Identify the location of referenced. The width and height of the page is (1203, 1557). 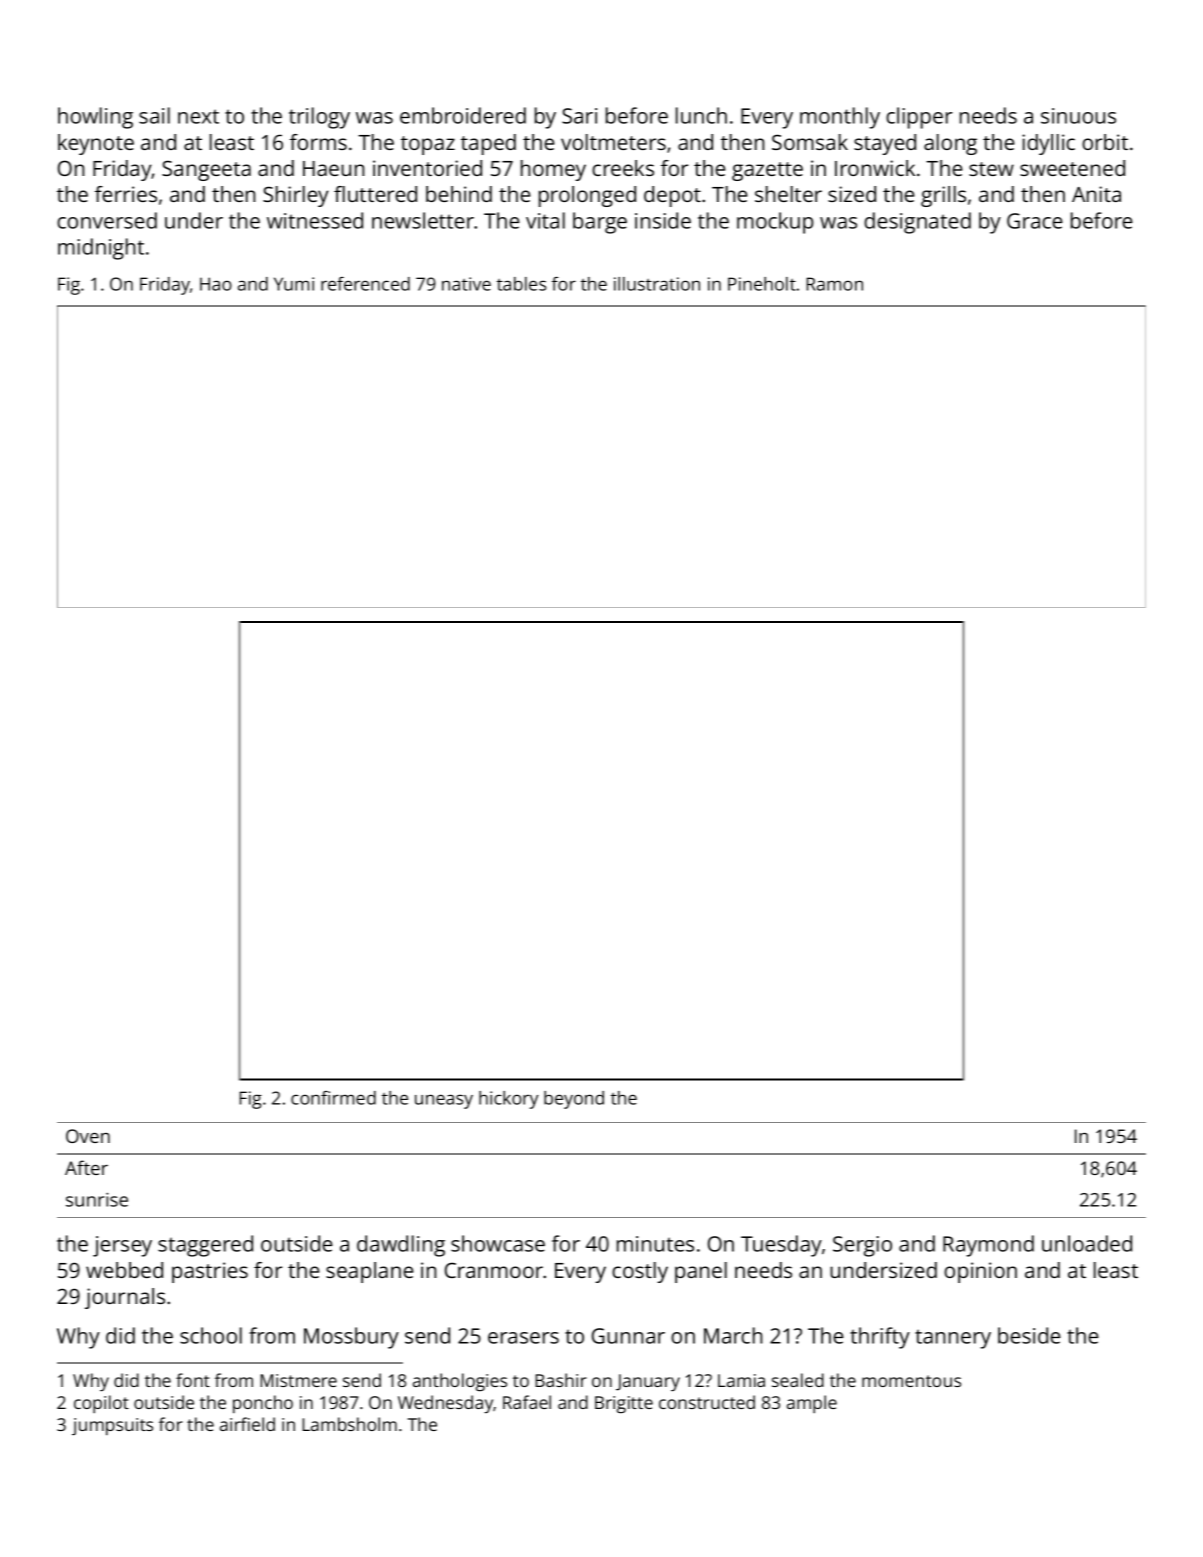
(365, 284).
